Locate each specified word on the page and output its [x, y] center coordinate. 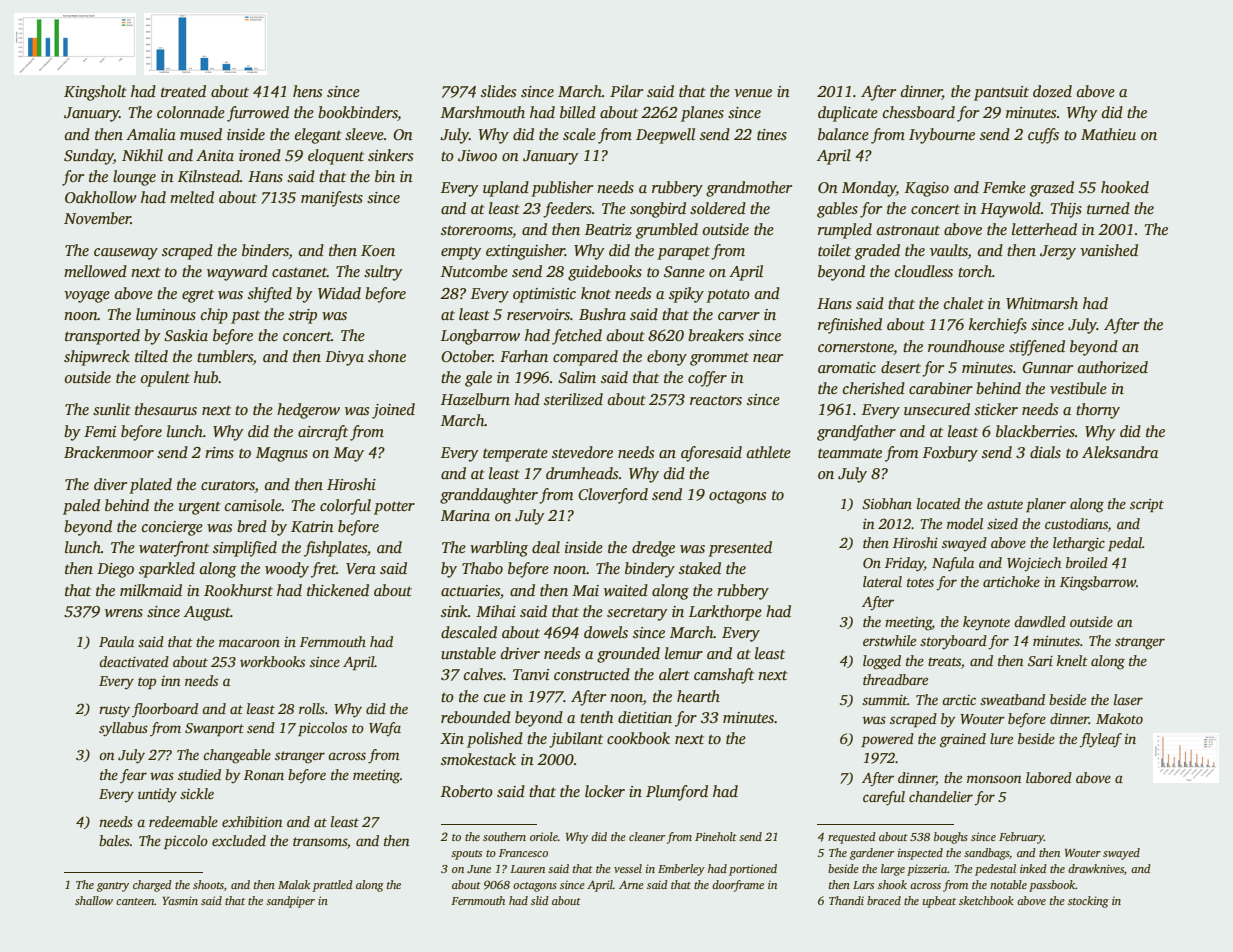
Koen [378, 250]
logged [882, 662]
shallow [94, 900]
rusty [114, 711]
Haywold [1011, 210]
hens [307, 91]
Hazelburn [475, 399]
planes [702, 114]
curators [228, 485]
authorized [1113, 367]
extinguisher [525, 252]
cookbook [638, 738]
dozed [1052, 91]
